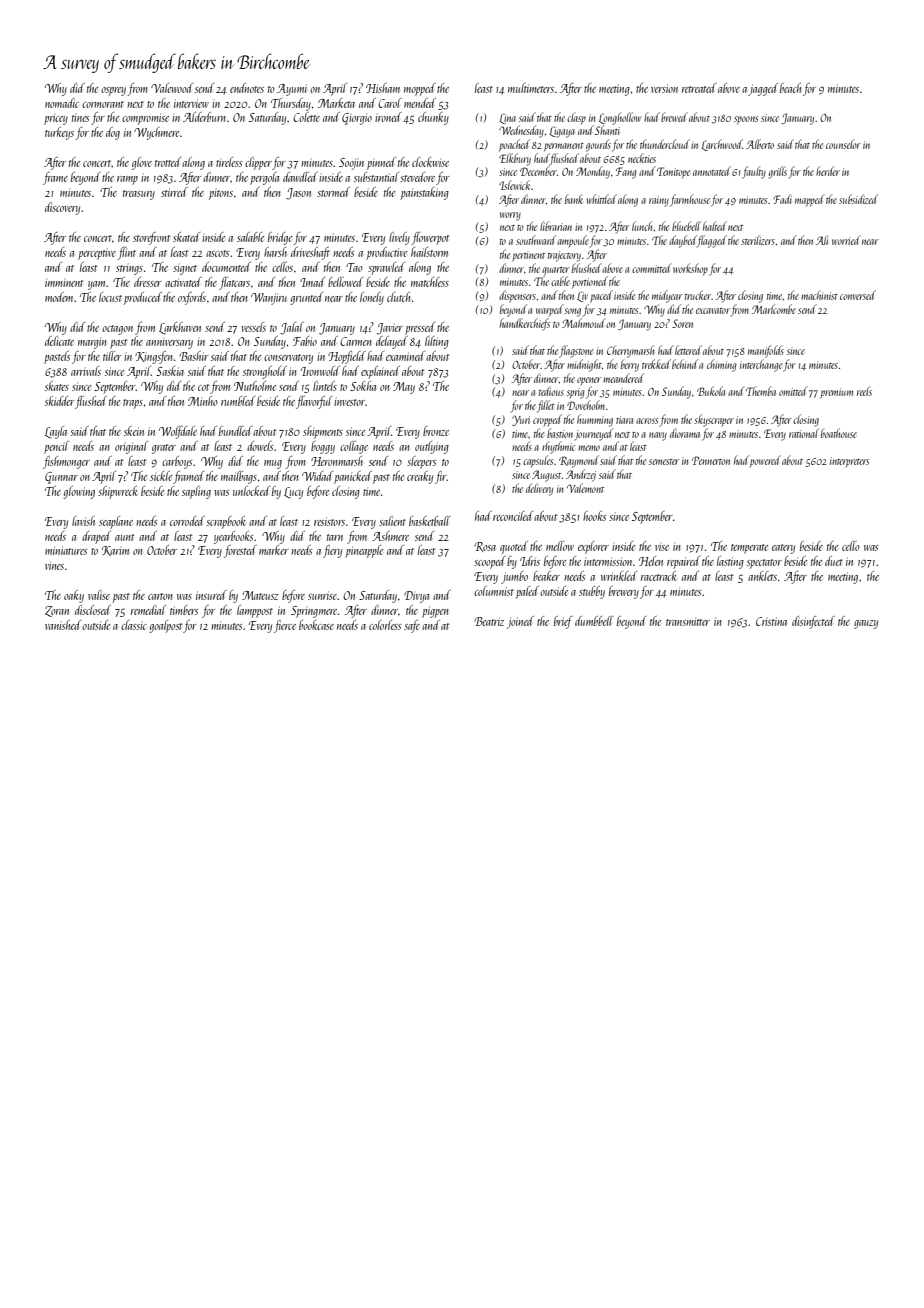 The image size is (924, 1308). Describe the element at coordinates (521, 131) in the screenshot. I see `Wednesday` at that location.
